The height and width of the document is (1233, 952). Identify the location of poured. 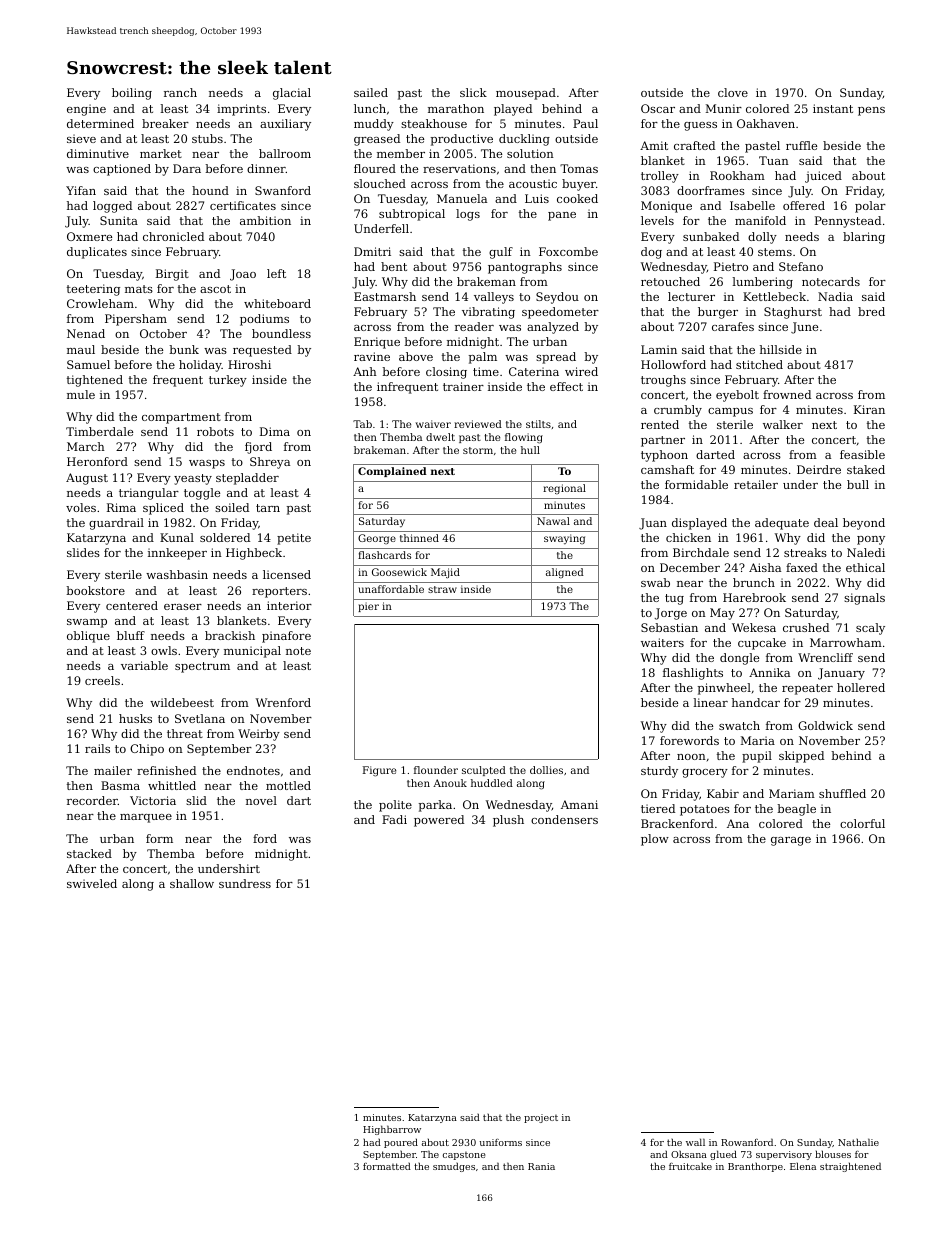
(401, 1143).
